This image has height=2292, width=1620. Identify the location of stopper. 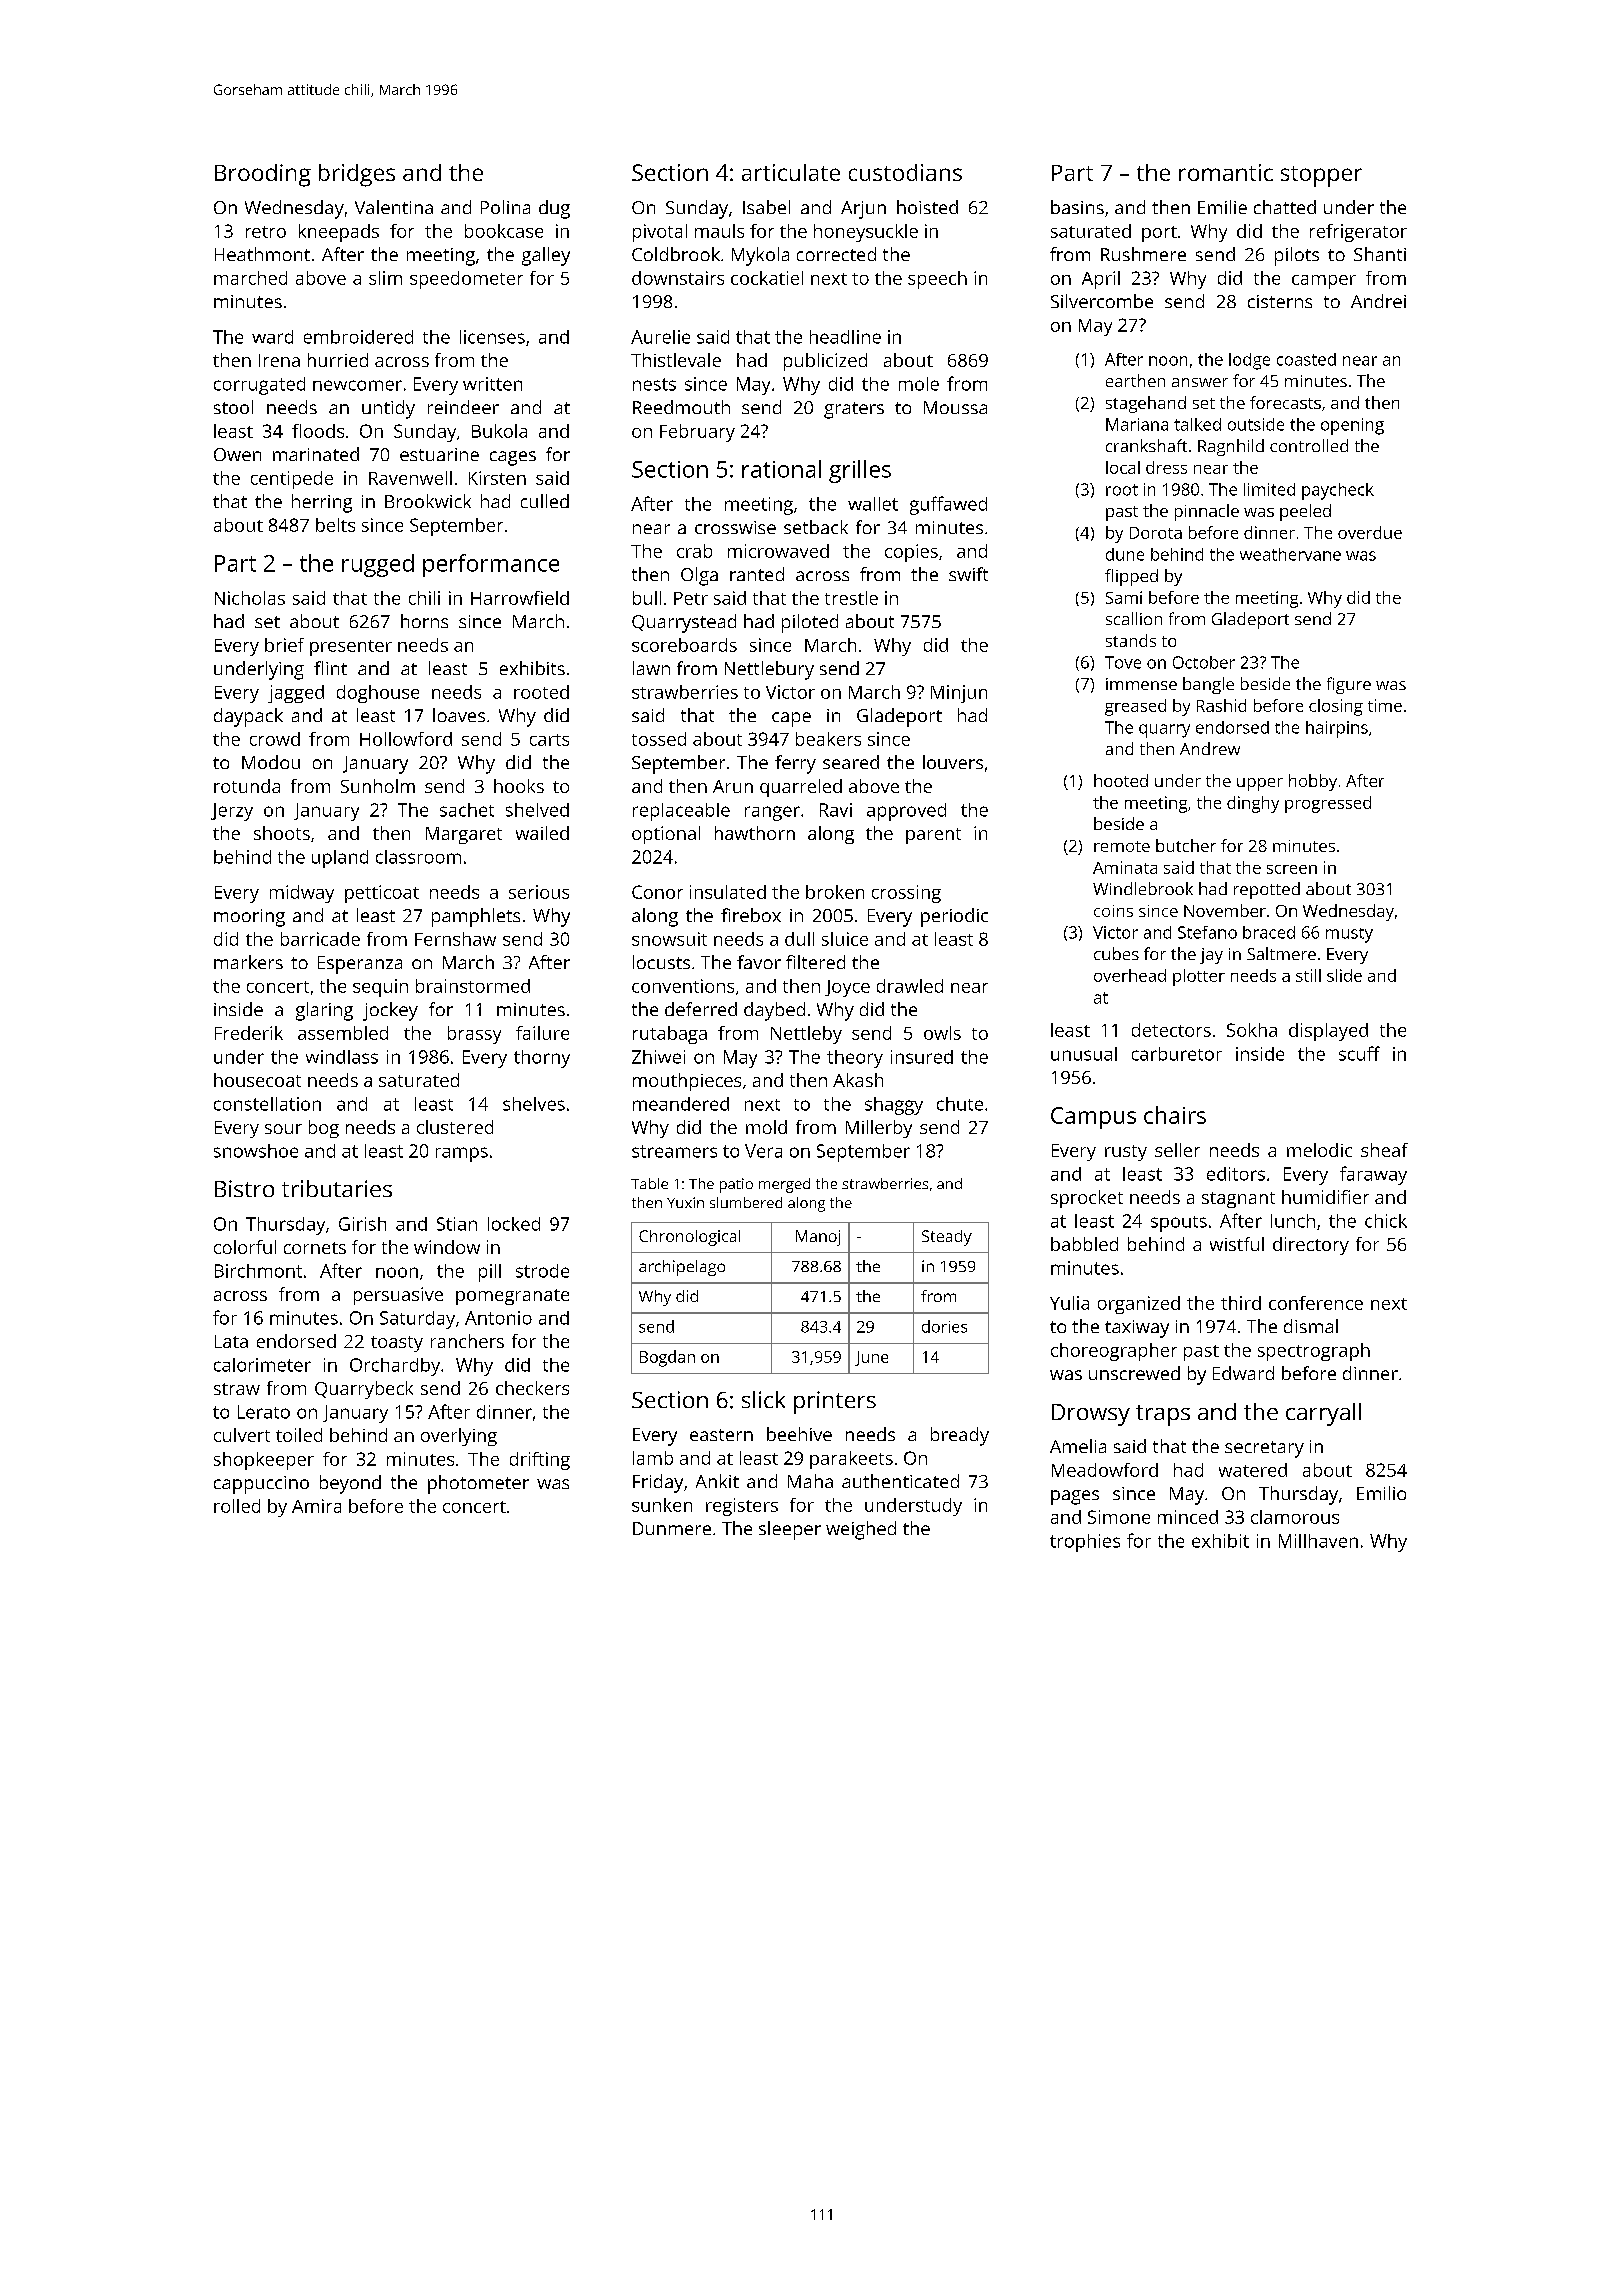
(1321, 176).
